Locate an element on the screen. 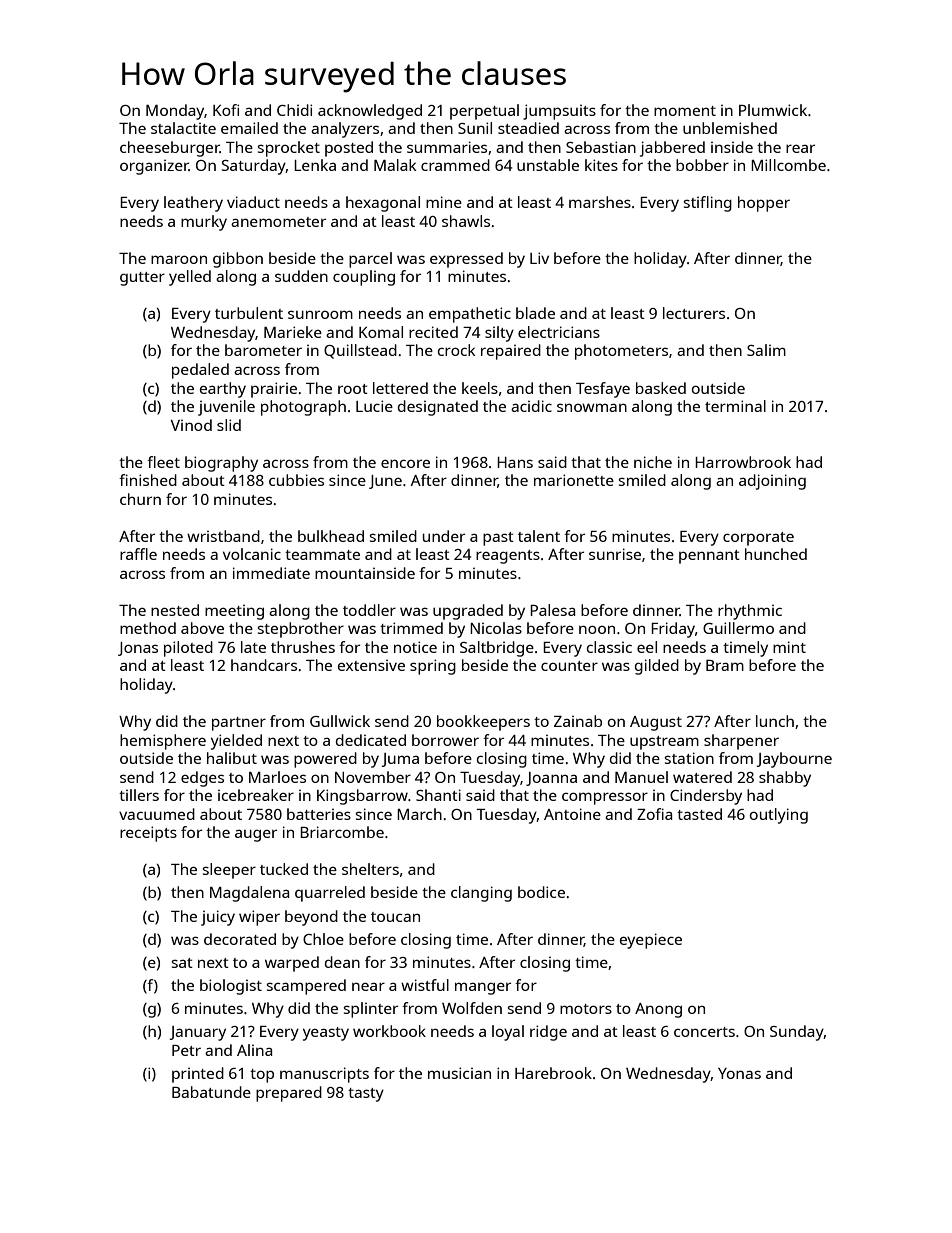 Image resolution: width=952 pixels, height=1233 pixels. past is located at coordinates (498, 539).
